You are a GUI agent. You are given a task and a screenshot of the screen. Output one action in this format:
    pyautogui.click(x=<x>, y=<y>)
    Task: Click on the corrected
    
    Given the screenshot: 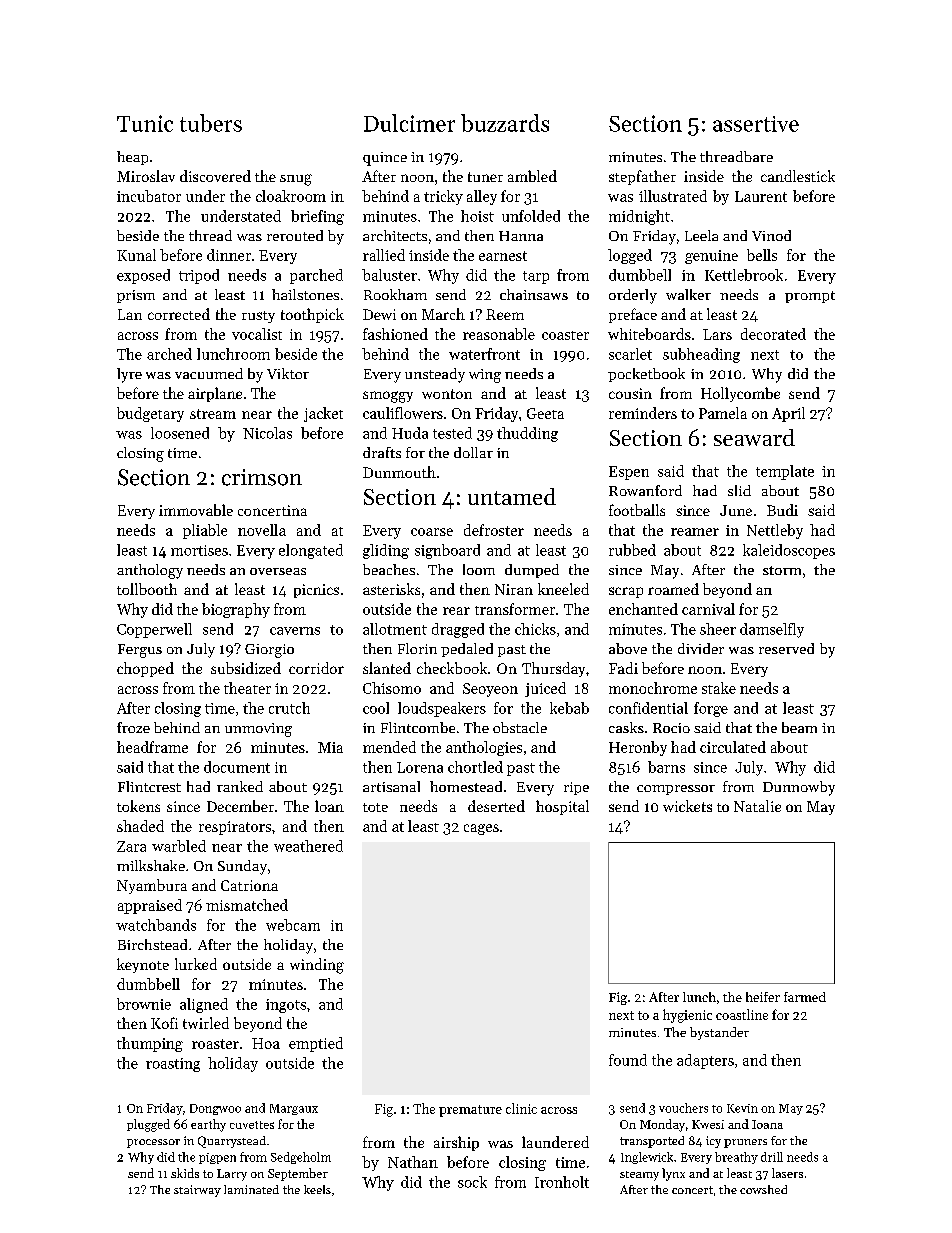 What is the action you would take?
    pyautogui.click(x=179, y=314)
